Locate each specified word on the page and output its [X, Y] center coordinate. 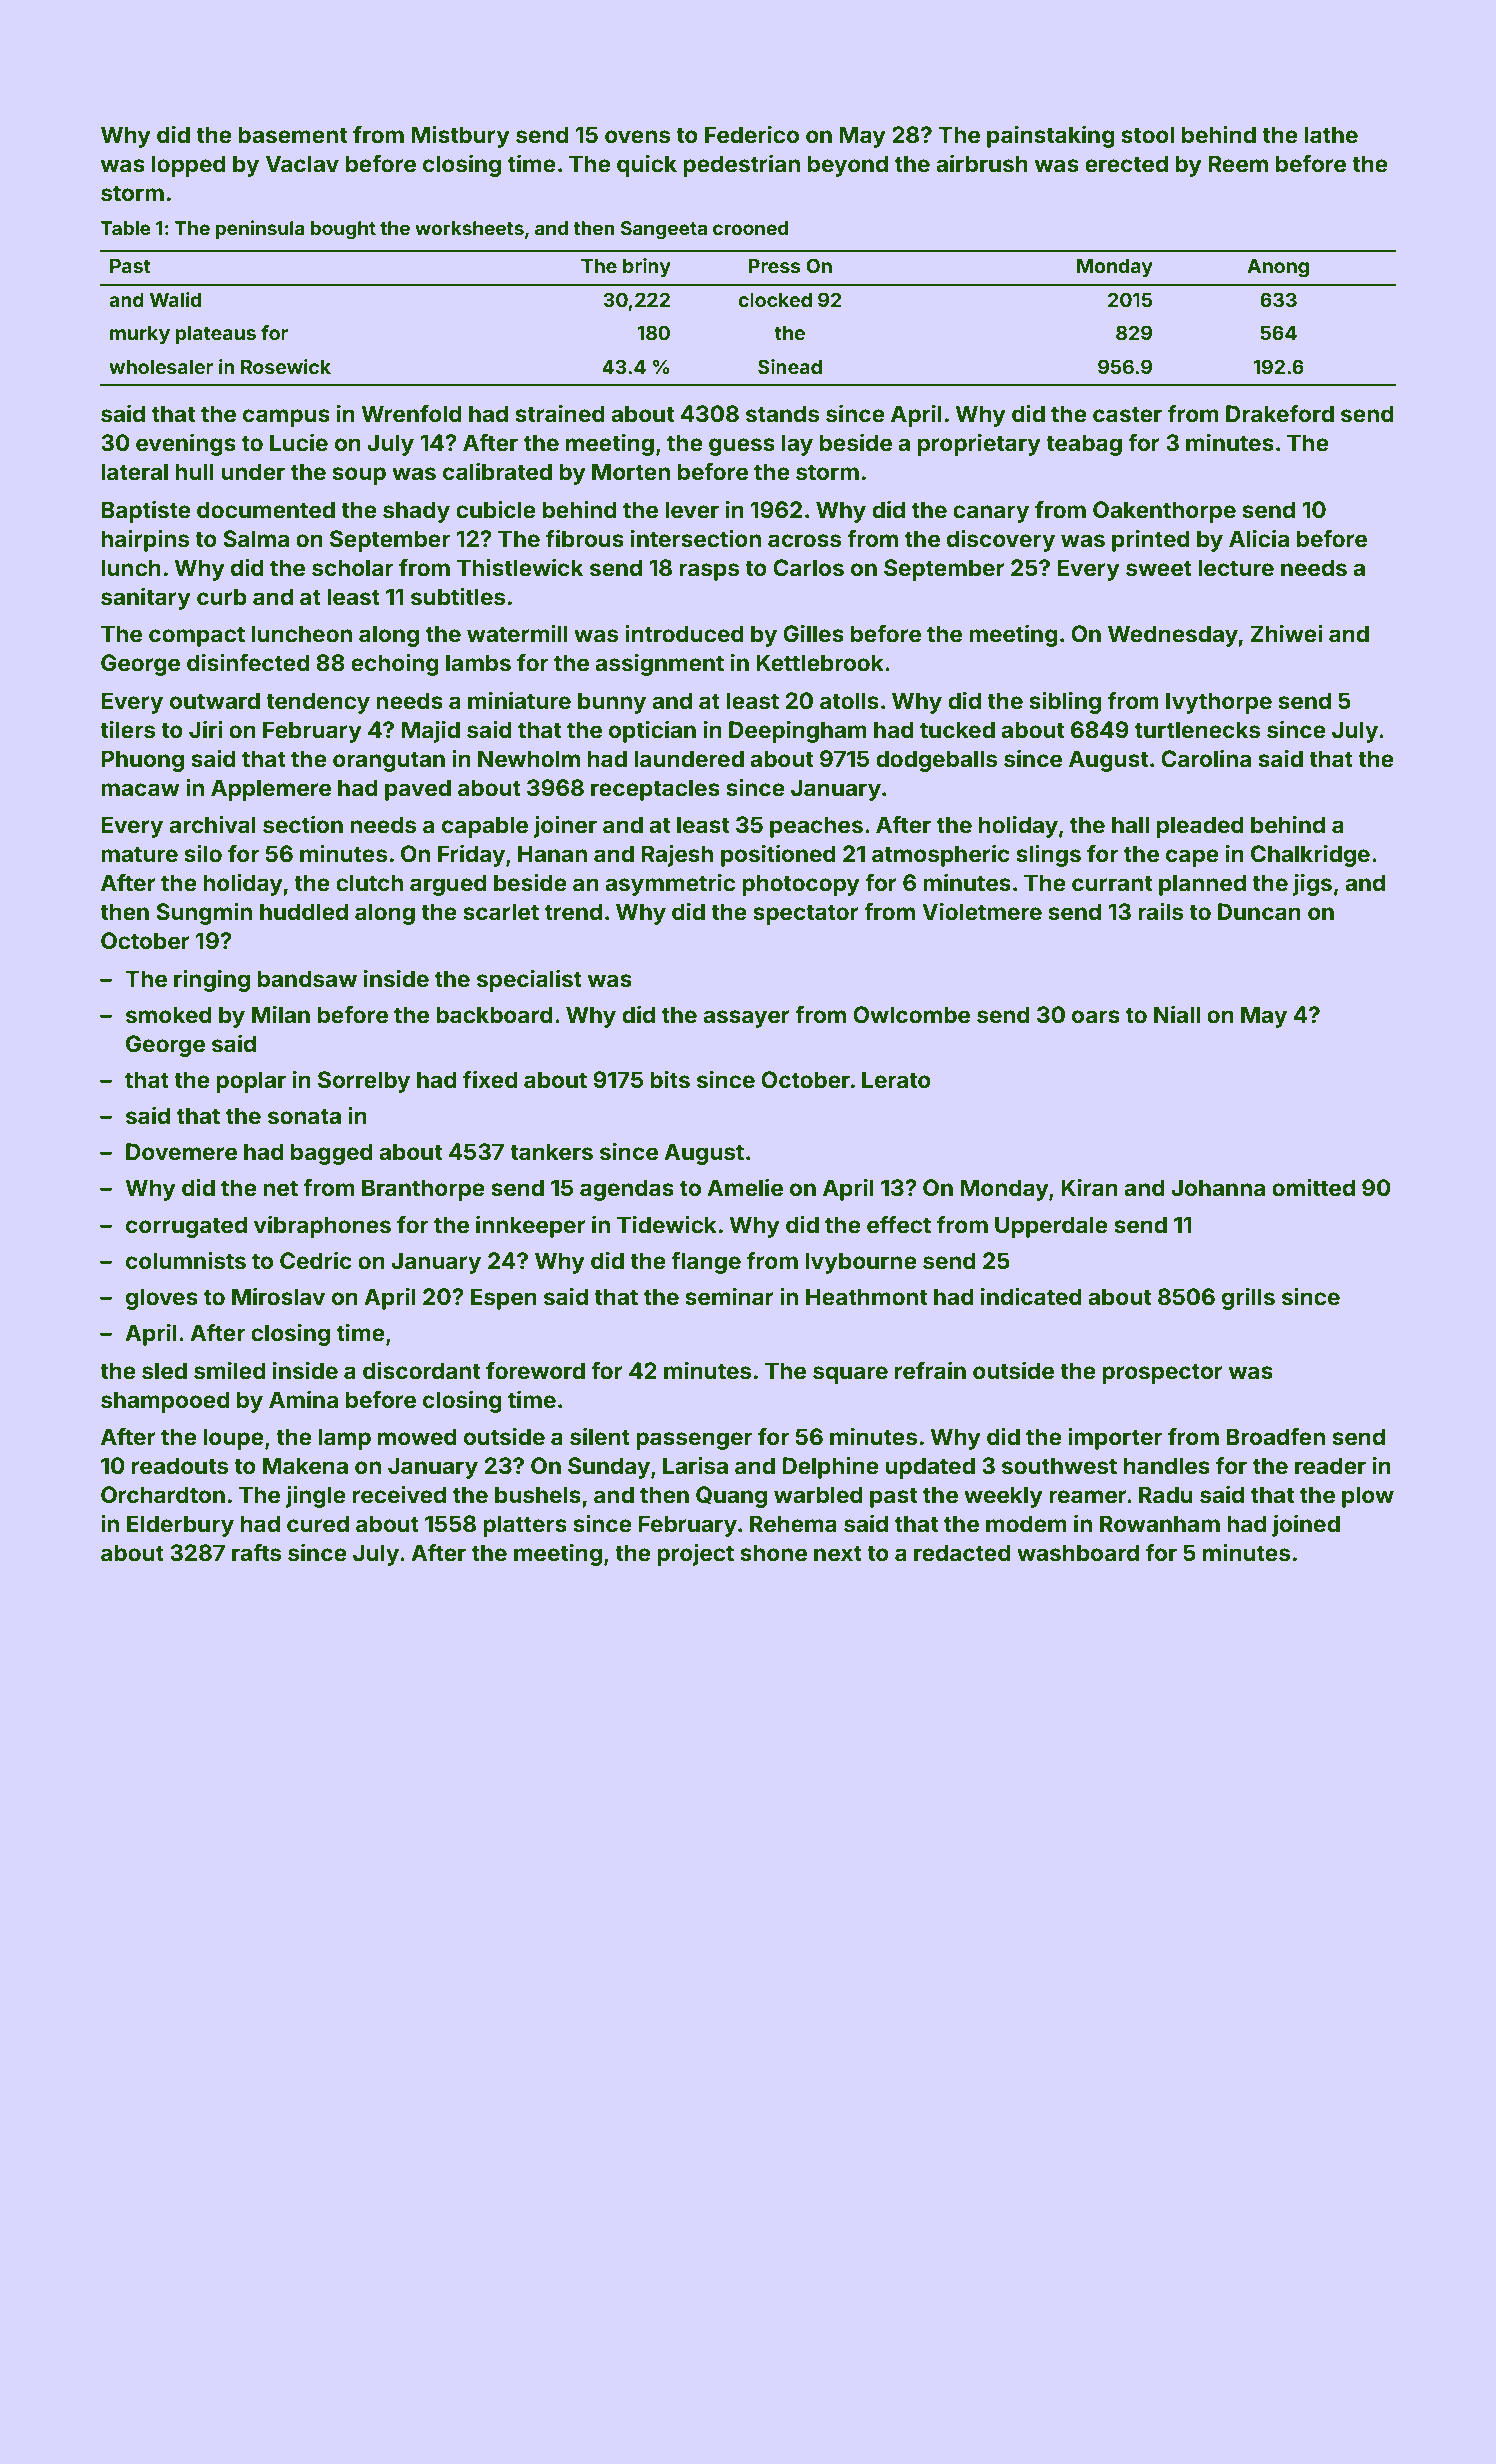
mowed [417, 1437]
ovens [637, 137]
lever [692, 510]
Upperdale [1051, 1227]
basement [292, 135]
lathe [1331, 135]
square [850, 1375]
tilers [127, 729]
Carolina [1206, 758]
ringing [212, 980]
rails [1160, 911]
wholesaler [161, 367]
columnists [186, 1260]
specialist [529, 980]
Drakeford [1280, 414]
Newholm [529, 759]
